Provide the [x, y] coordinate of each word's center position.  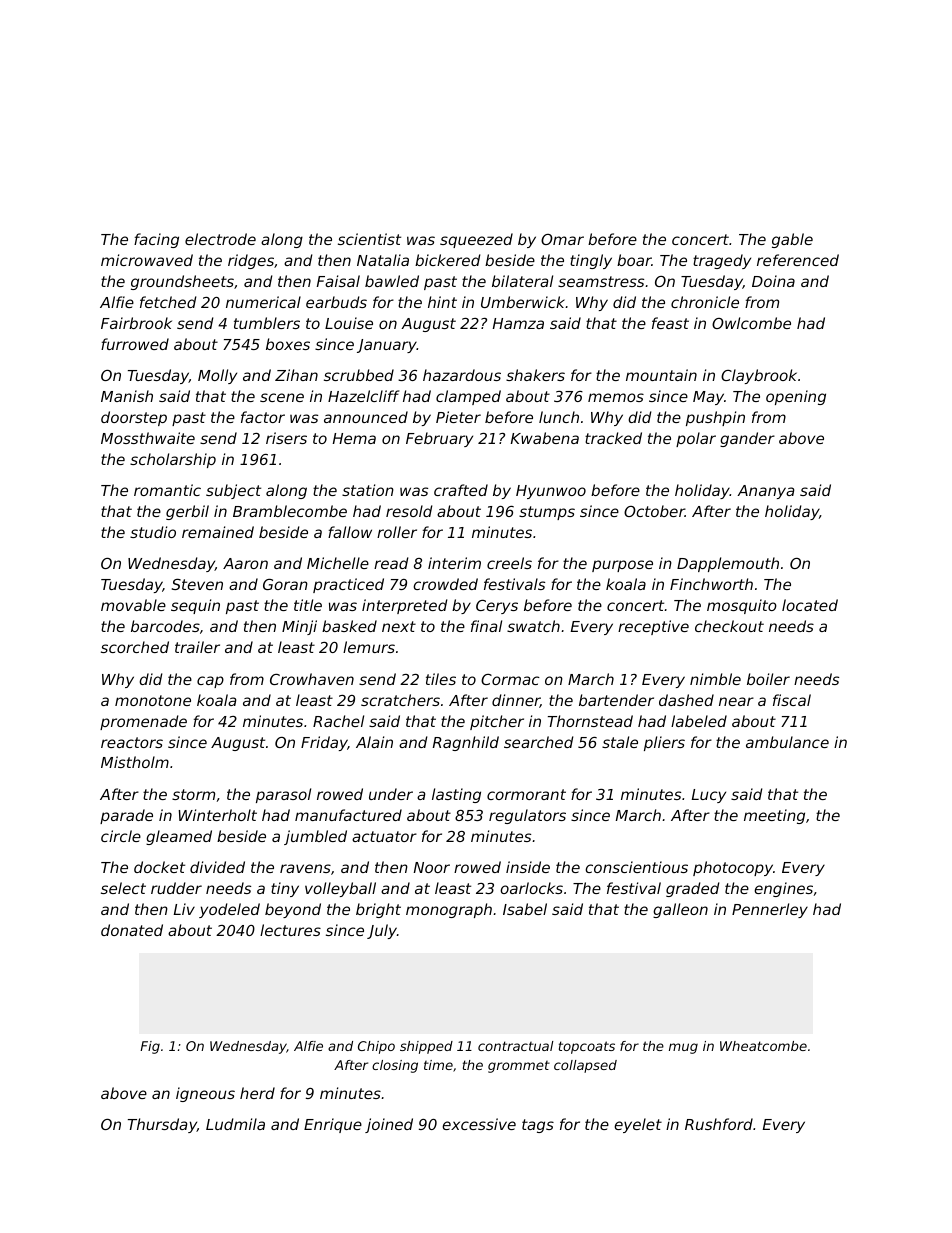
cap [210, 682]
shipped [426, 1047]
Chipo [376, 1047]
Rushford [719, 1124]
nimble [715, 679]
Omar [562, 239]
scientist [369, 239]
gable [792, 240]
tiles [441, 679]
